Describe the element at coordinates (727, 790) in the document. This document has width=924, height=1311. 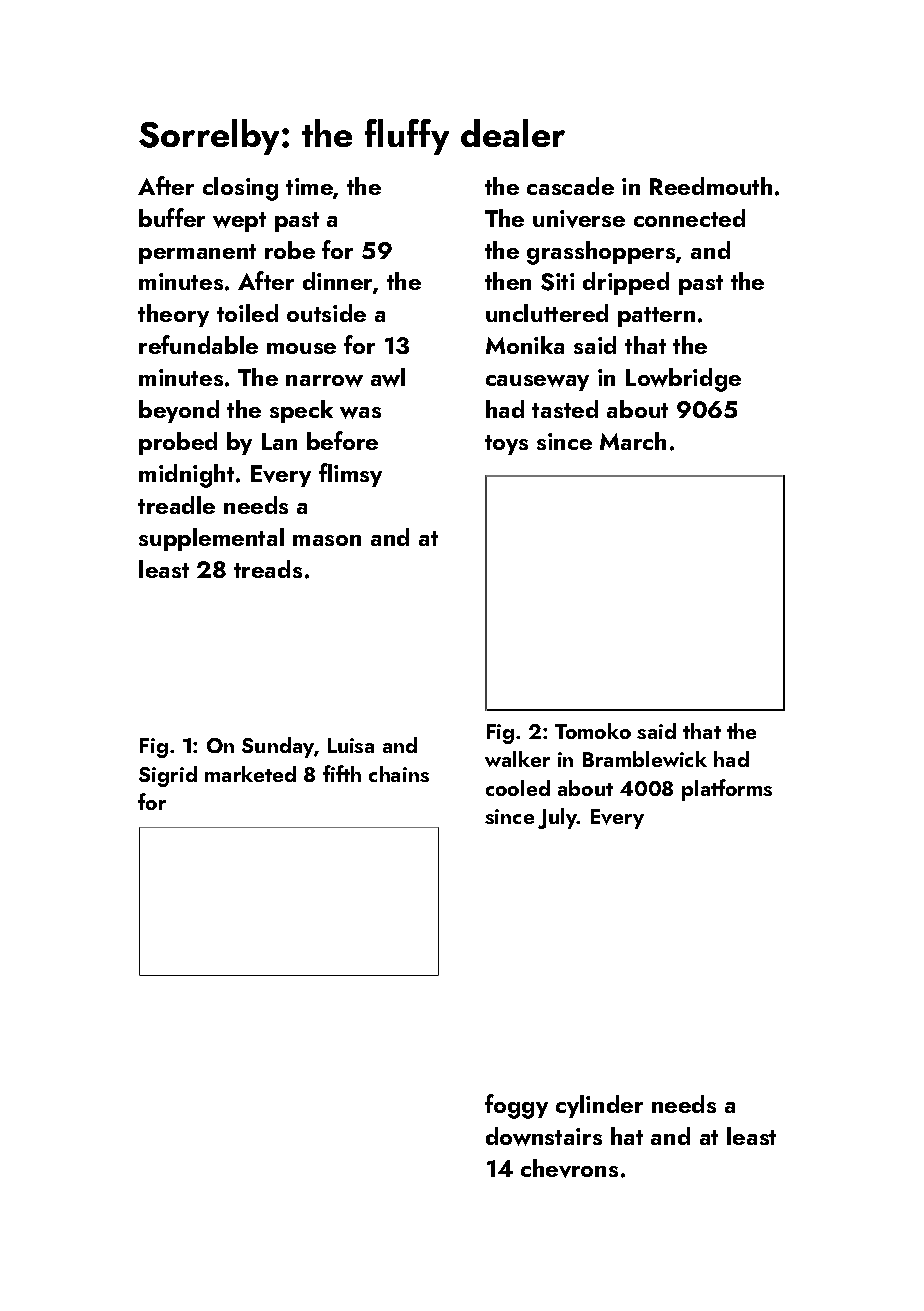
I see `platforms` at that location.
